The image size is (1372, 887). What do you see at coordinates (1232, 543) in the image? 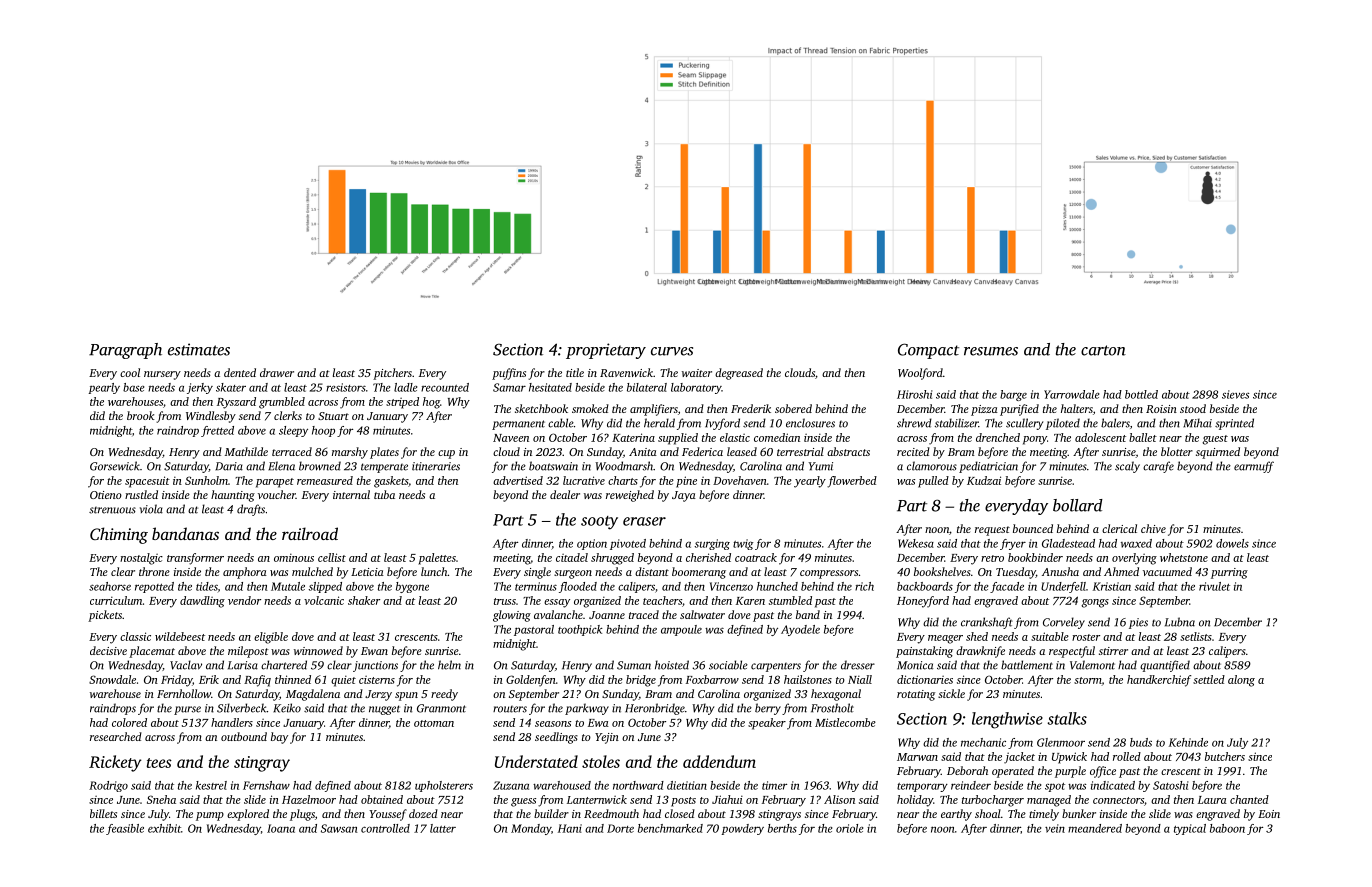
I see `dowels` at bounding box center [1232, 543].
